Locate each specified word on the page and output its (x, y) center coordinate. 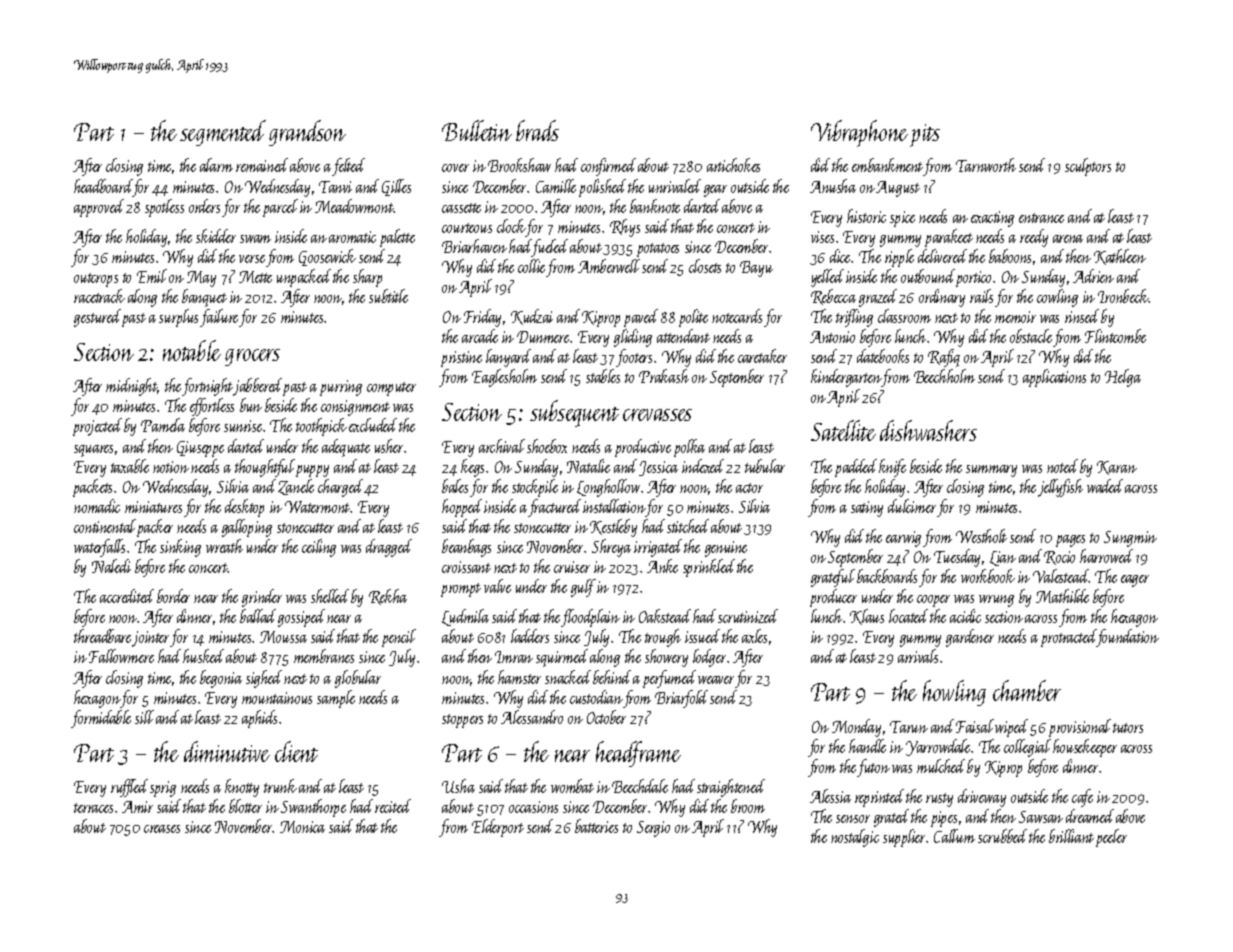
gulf (583, 588)
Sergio (653, 829)
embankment (888, 167)
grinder (262, 598)
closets (705, 266)
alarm (216, 165)
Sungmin (1130, 539)
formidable (101, 719)
